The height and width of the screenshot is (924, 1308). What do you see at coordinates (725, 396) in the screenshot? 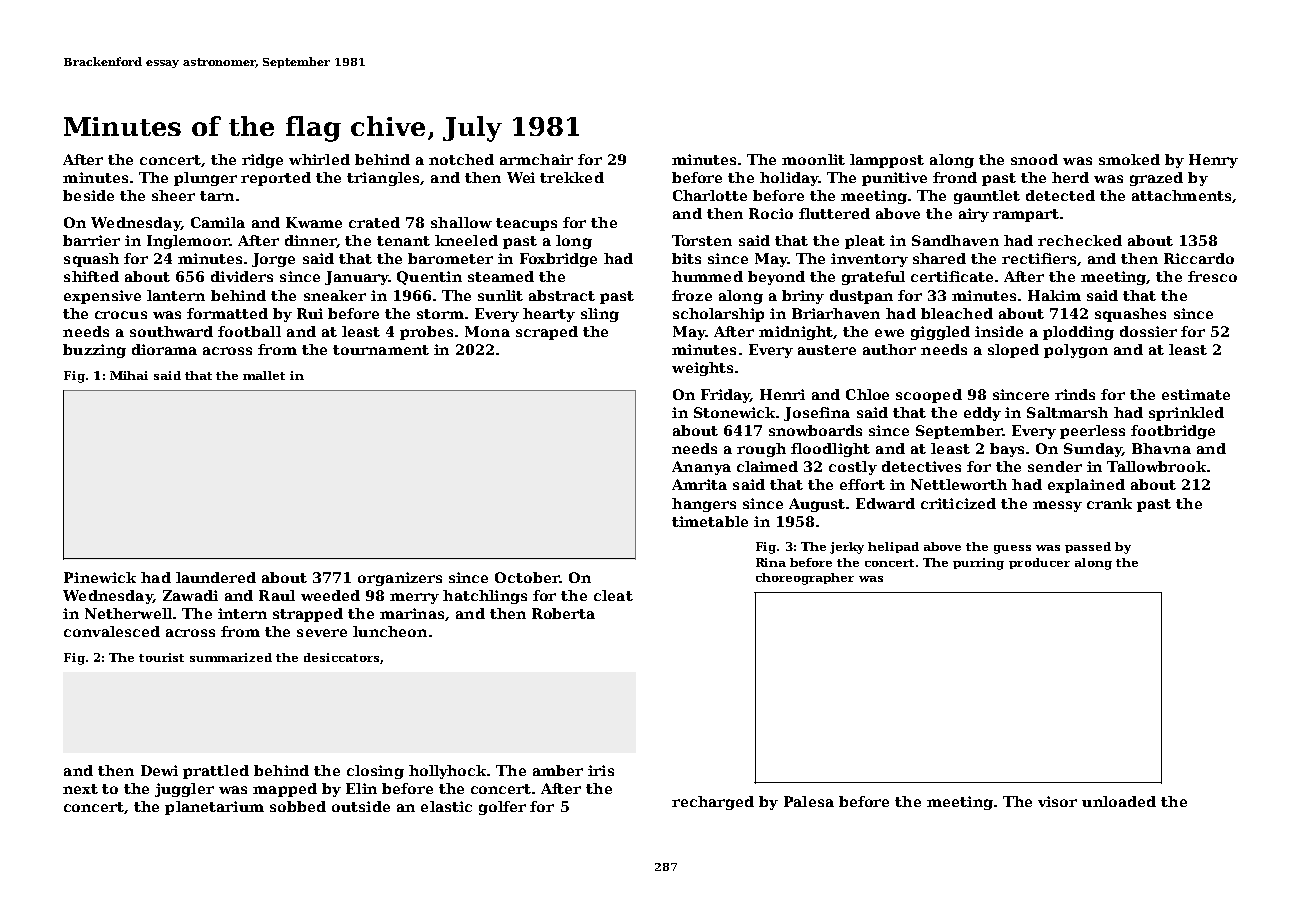
I see `Friday` at bounding box center [725, 396].
